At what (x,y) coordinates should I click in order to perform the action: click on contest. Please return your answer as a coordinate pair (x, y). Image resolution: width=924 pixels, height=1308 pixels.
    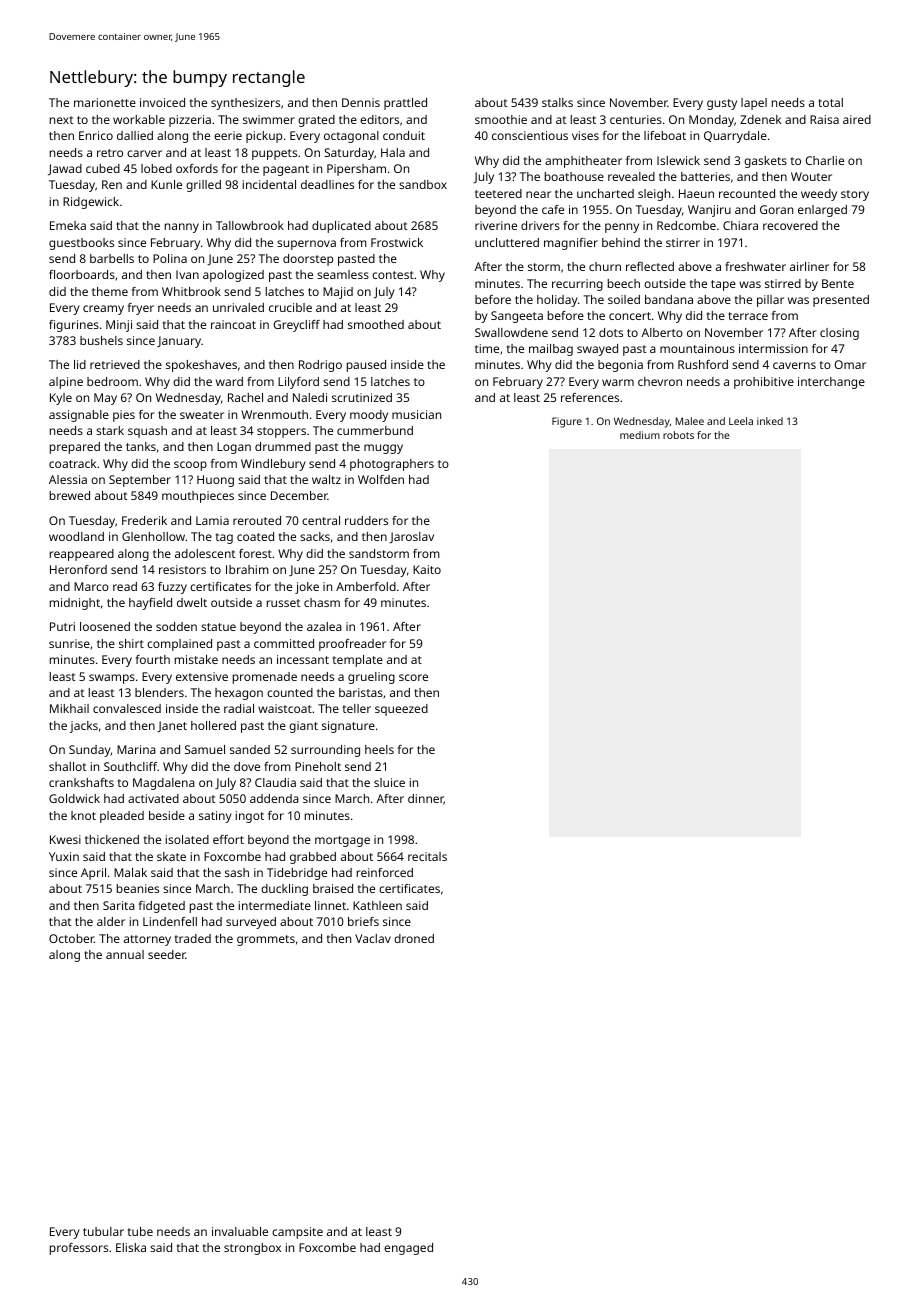
    Looking at the image, I should click on (393, 275).
